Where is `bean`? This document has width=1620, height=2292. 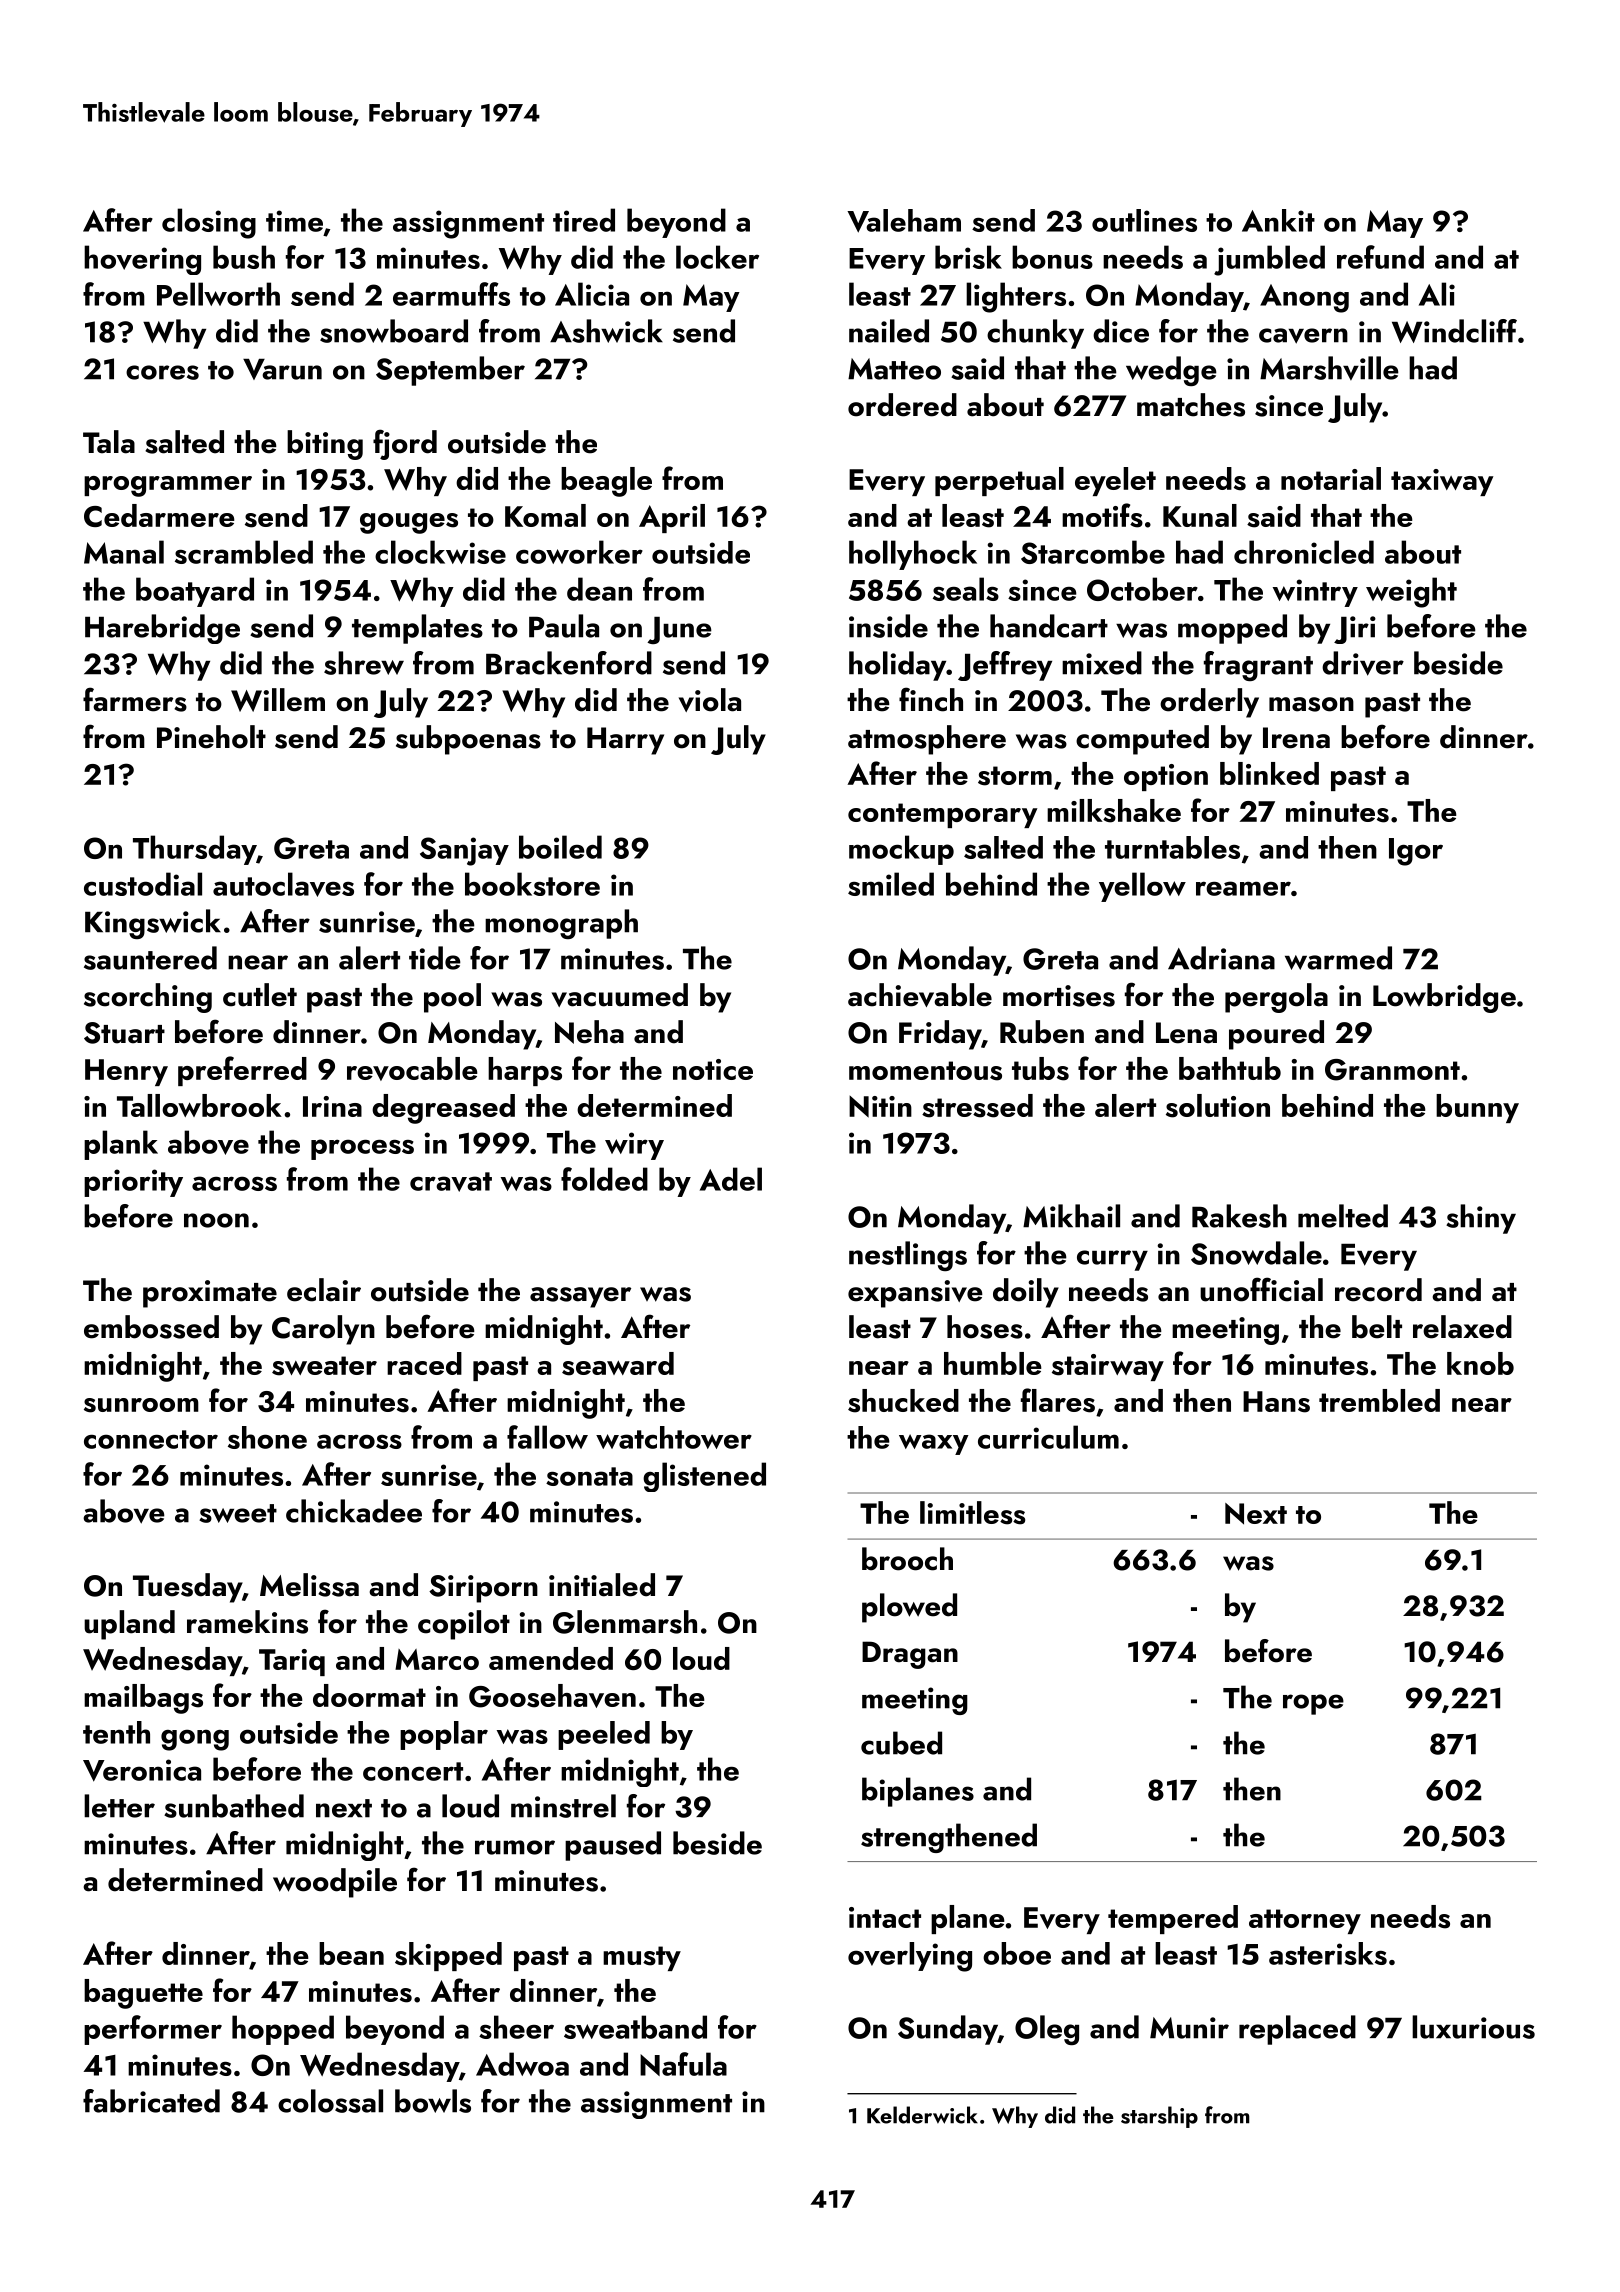 bean is located at coordinates (351, 1953).
